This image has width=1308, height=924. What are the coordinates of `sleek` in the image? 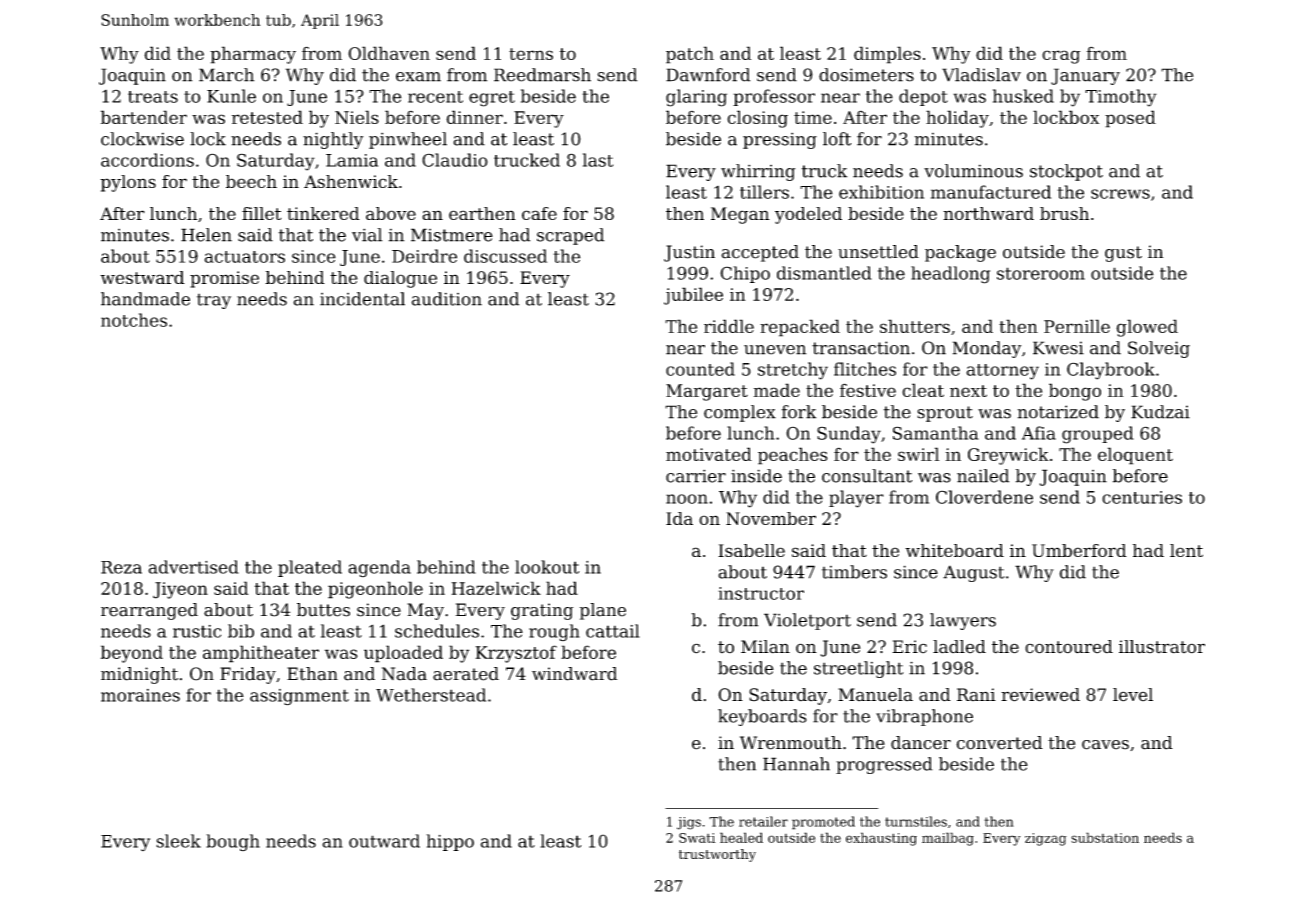 It's located at (178, 841).
